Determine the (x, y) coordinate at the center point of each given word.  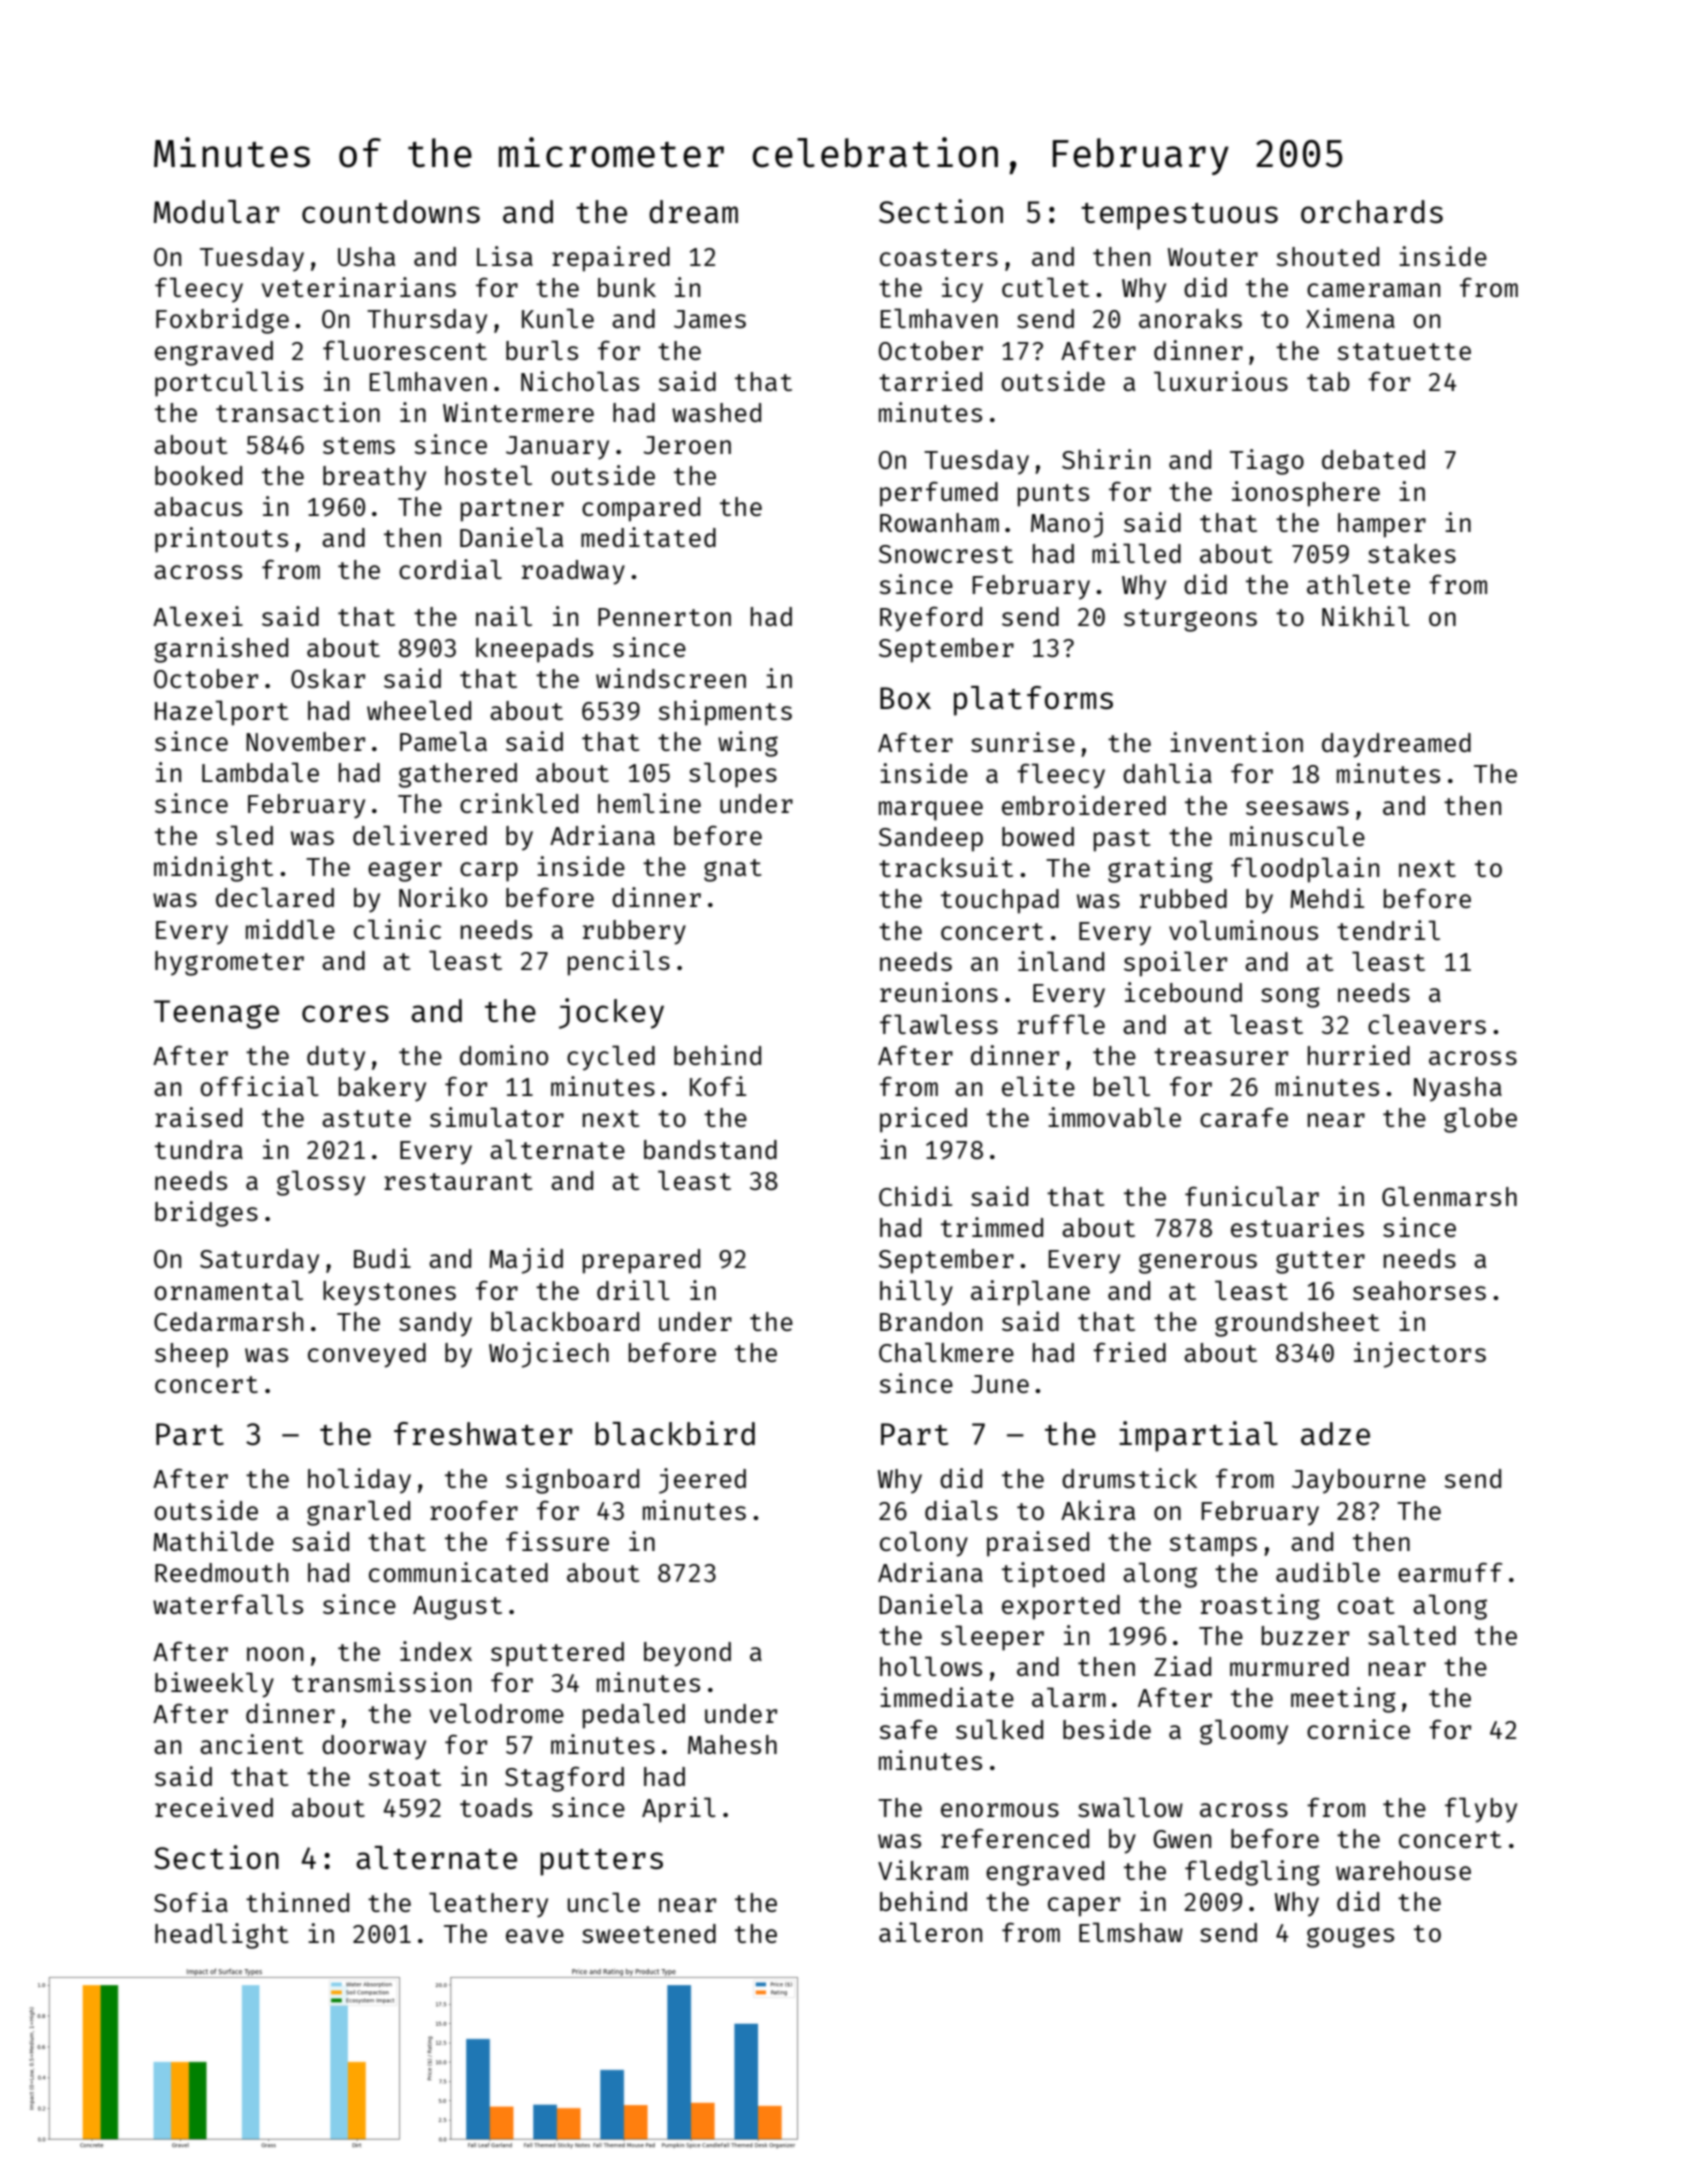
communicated (458, 1572)
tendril (1388, 930)
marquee (931, 811)
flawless (939, 1024)
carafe (1244, 1117)
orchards (1372, 211)
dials (961, 1510)
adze (1335, 1433)
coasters (939, 257)
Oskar (328, 678)
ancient (251, 1744)
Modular (216, 212)
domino (504, 1055)
